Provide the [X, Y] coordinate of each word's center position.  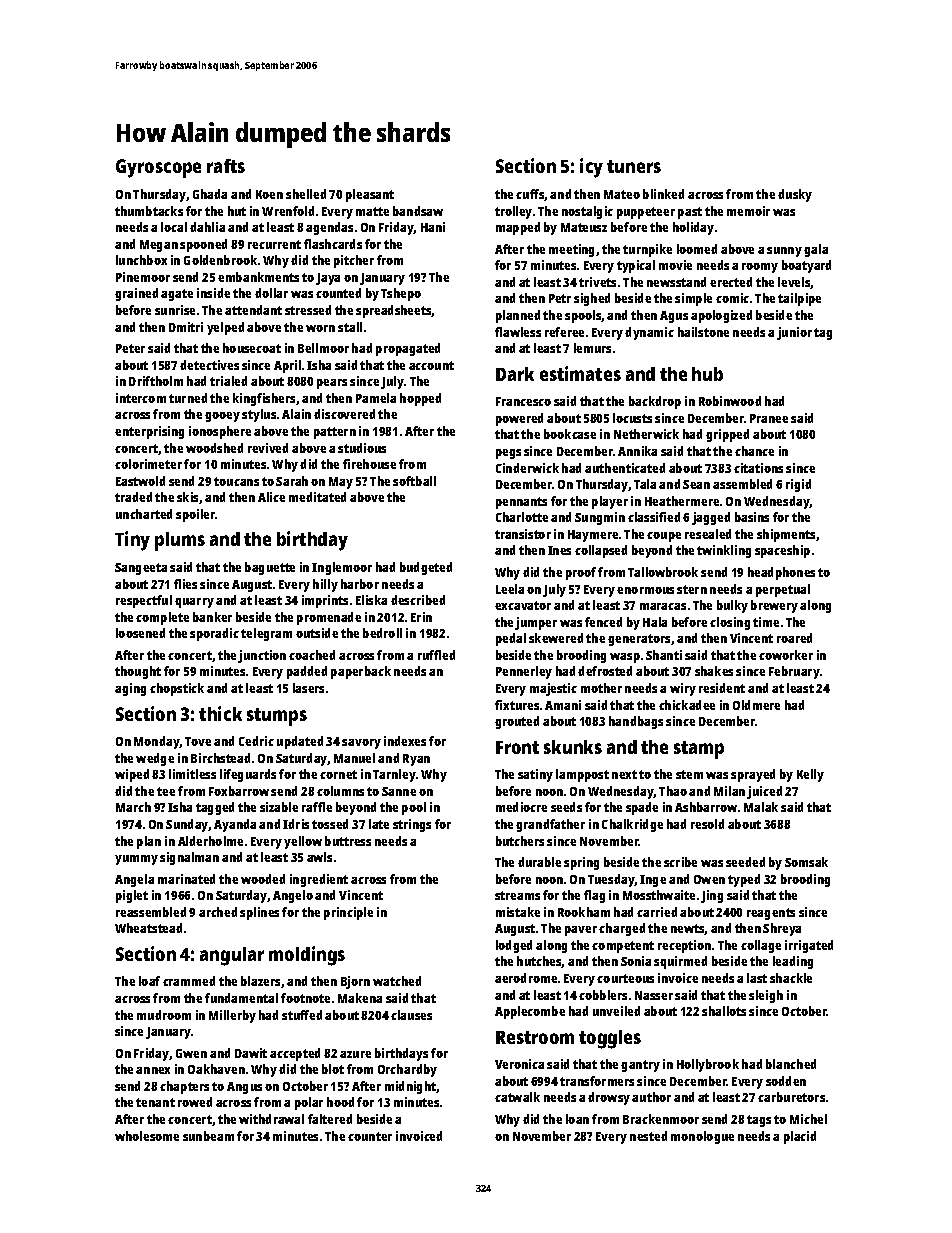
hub [707, 374]
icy [591, 168]
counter [370, 1136]
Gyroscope [158, 168]
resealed [708, 534]
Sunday [187, 825]
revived [268, 448]
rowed [195, 1102]
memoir [748, 211]
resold [707, 824]
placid [800, 1137]
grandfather [550, 825]
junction [262, 656]
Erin [421, 617]
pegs [508, 454]
